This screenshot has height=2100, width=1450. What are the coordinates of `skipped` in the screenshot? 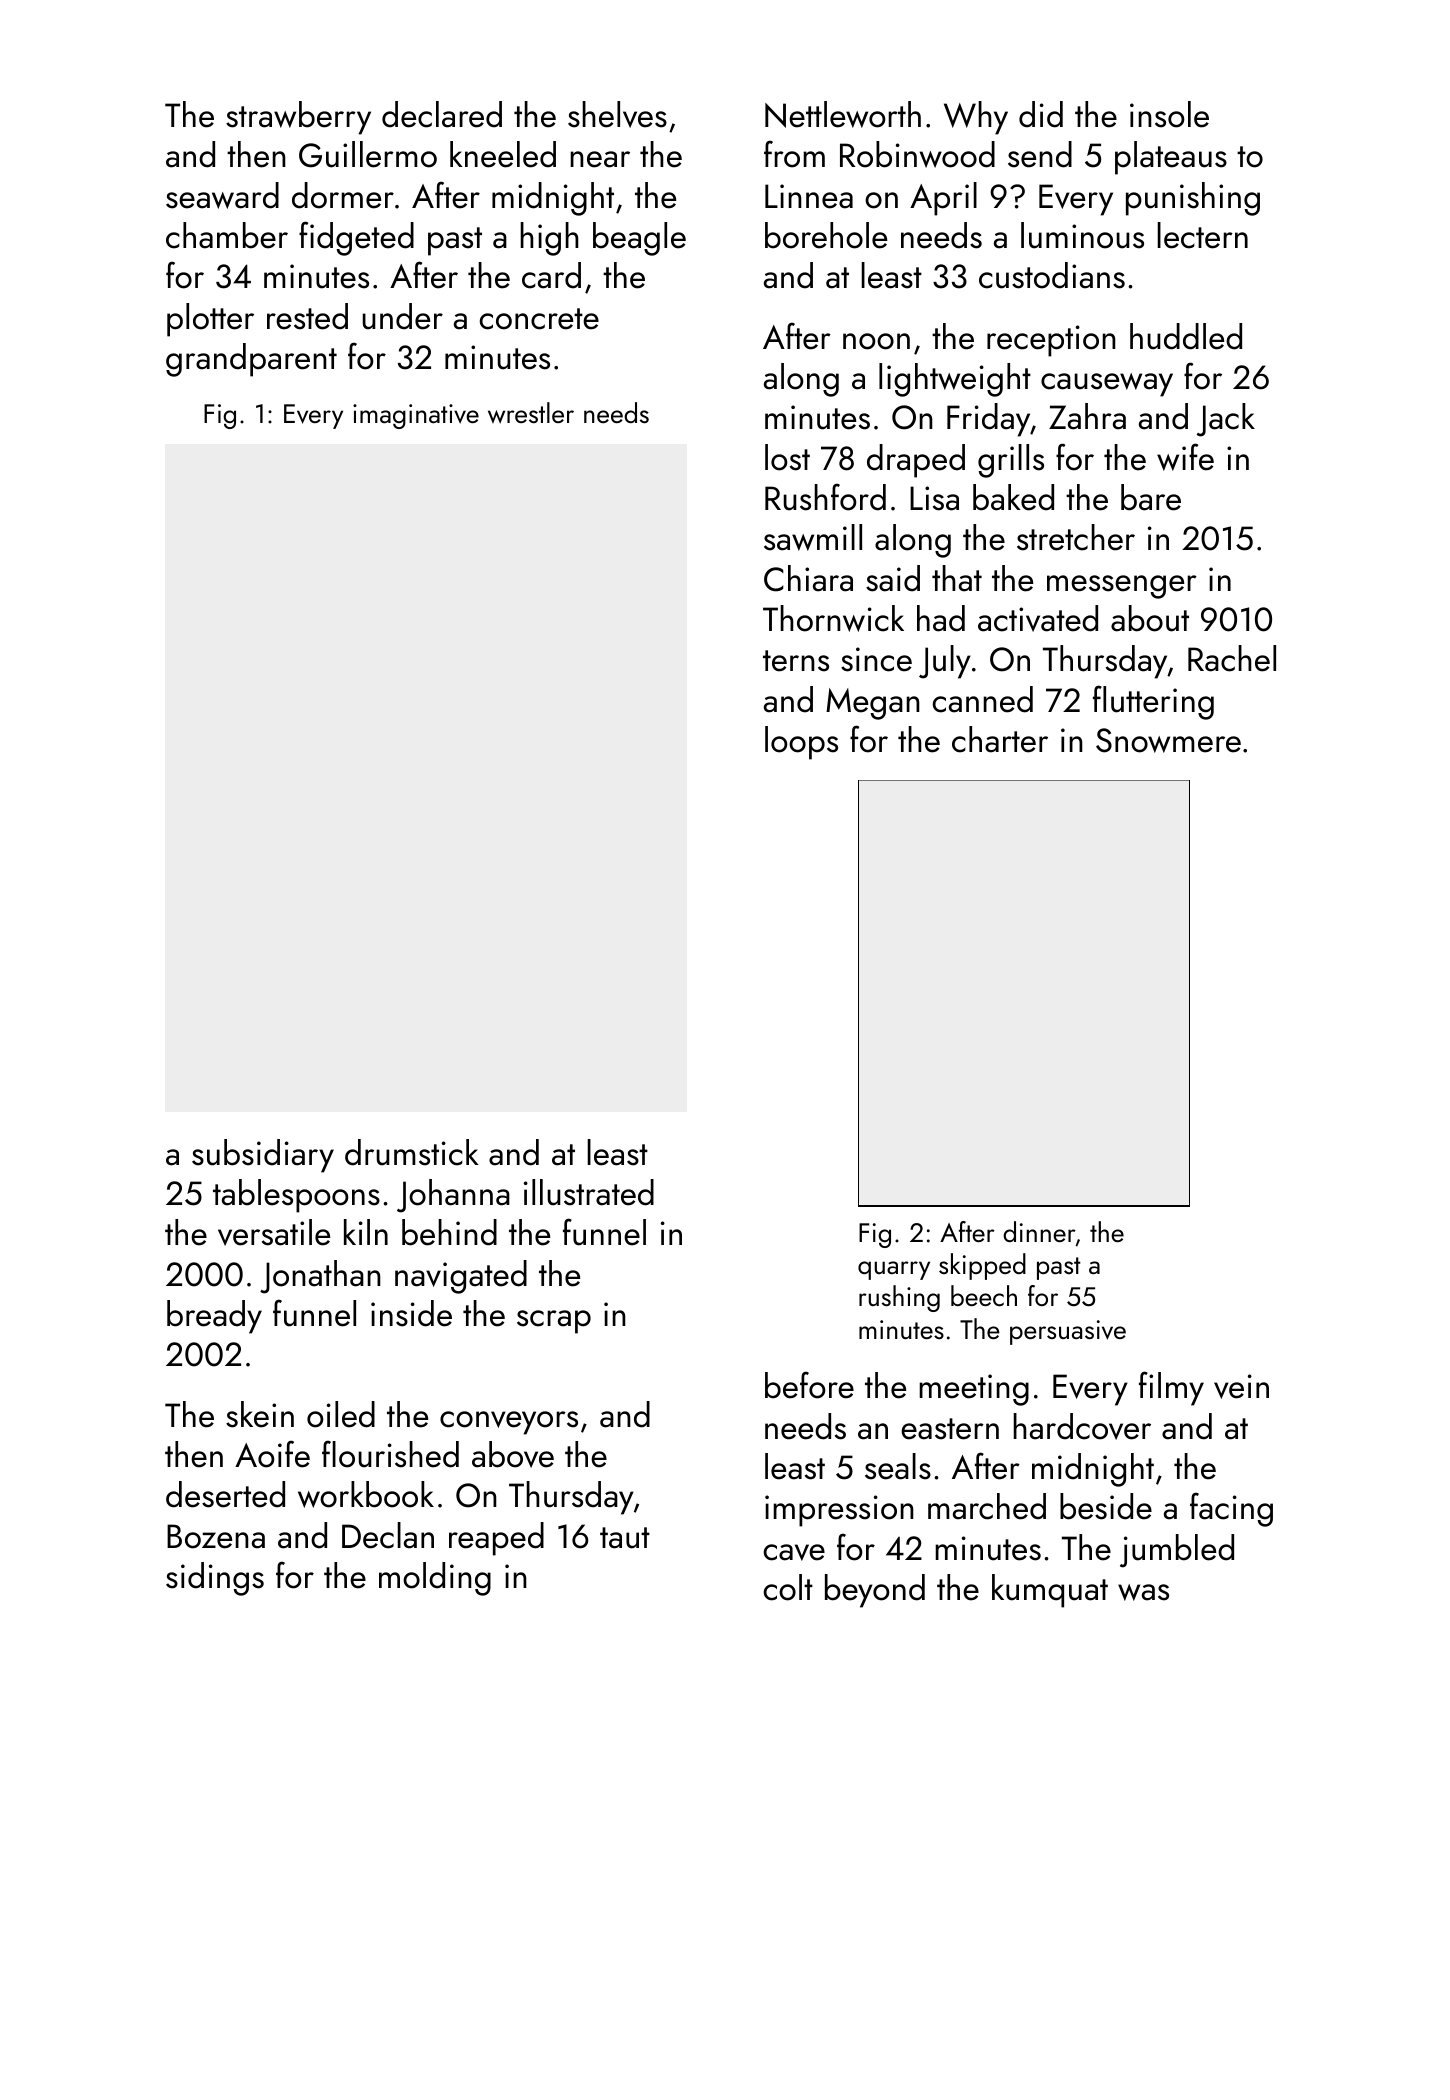 It's located at (982, 1266).
